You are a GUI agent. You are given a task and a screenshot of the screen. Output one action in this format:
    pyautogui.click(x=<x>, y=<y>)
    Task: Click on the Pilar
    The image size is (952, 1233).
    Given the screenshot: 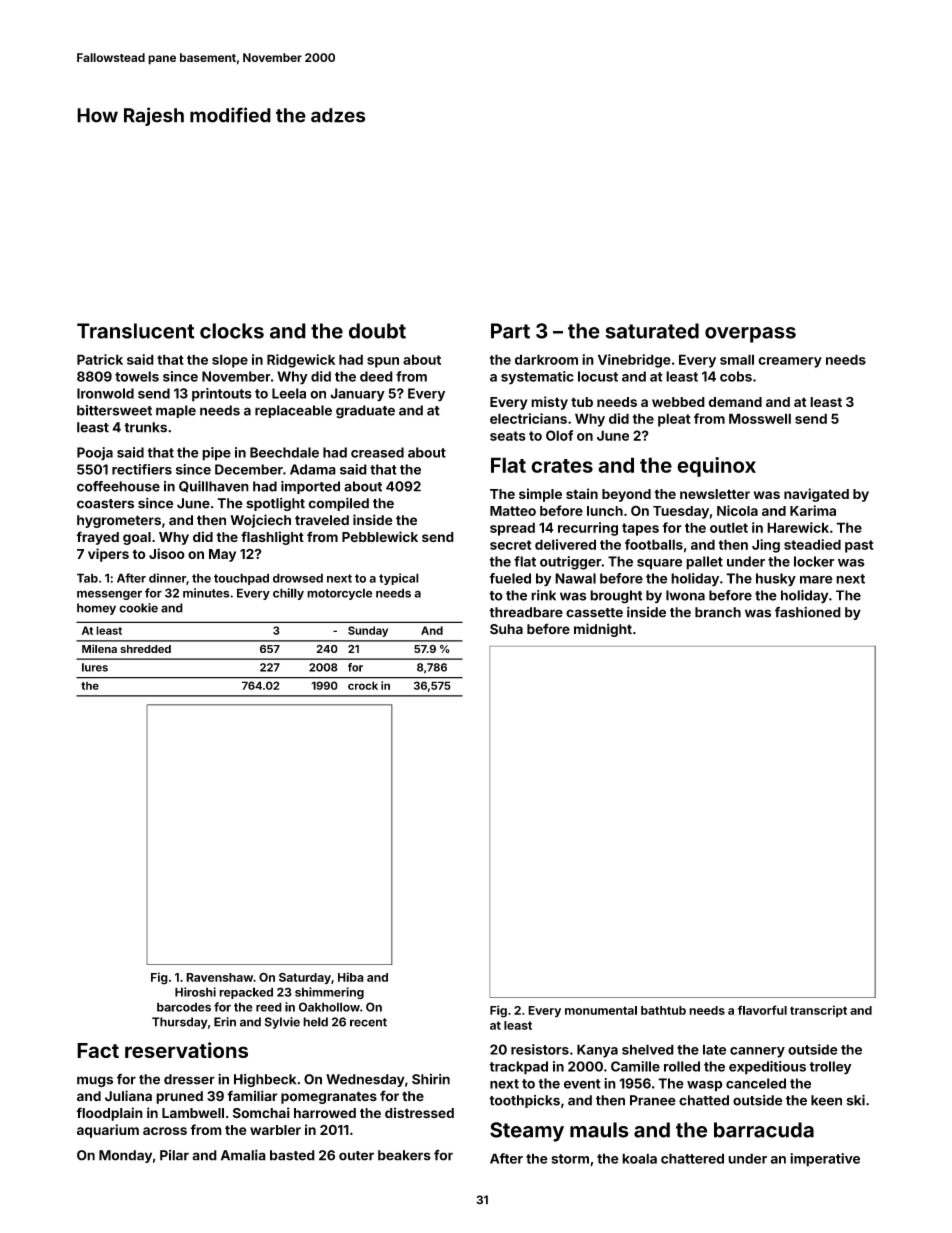 What is the action you would take?
    pyautogui.click(x=174, y=1155)
